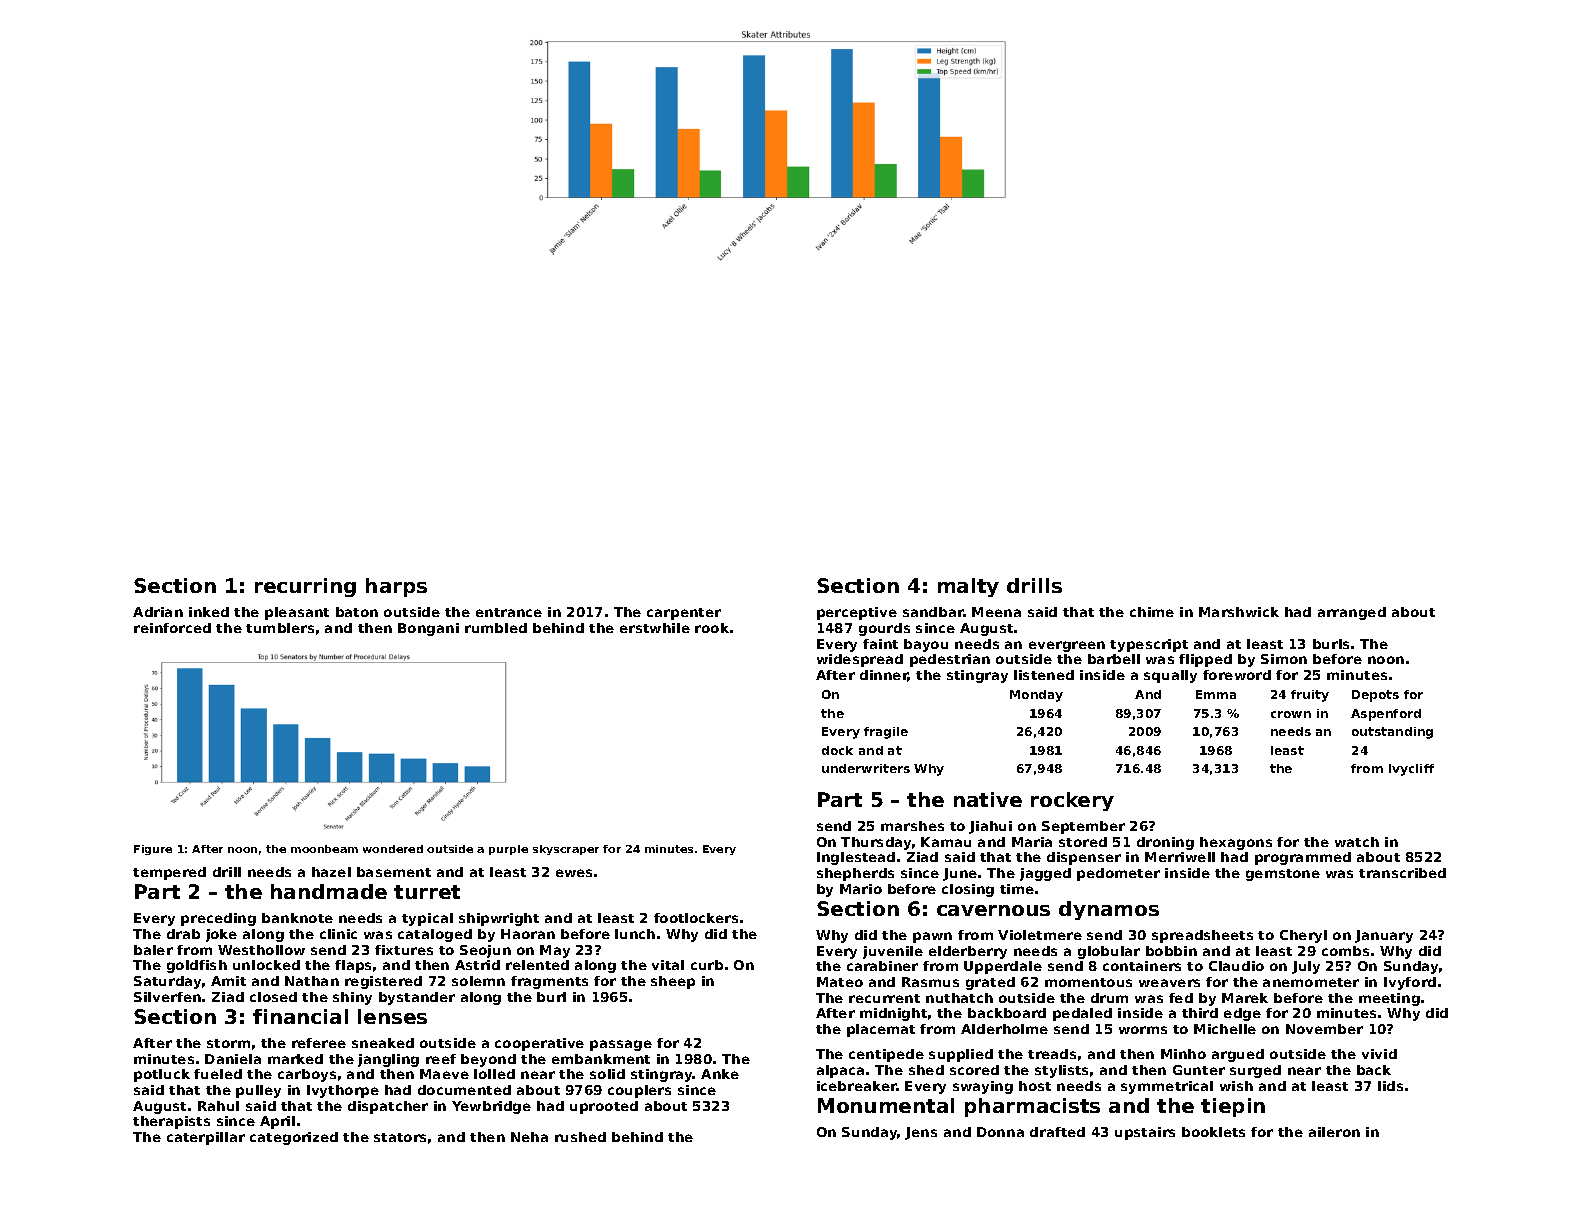  I want to click on harps, so click(396, 587).
